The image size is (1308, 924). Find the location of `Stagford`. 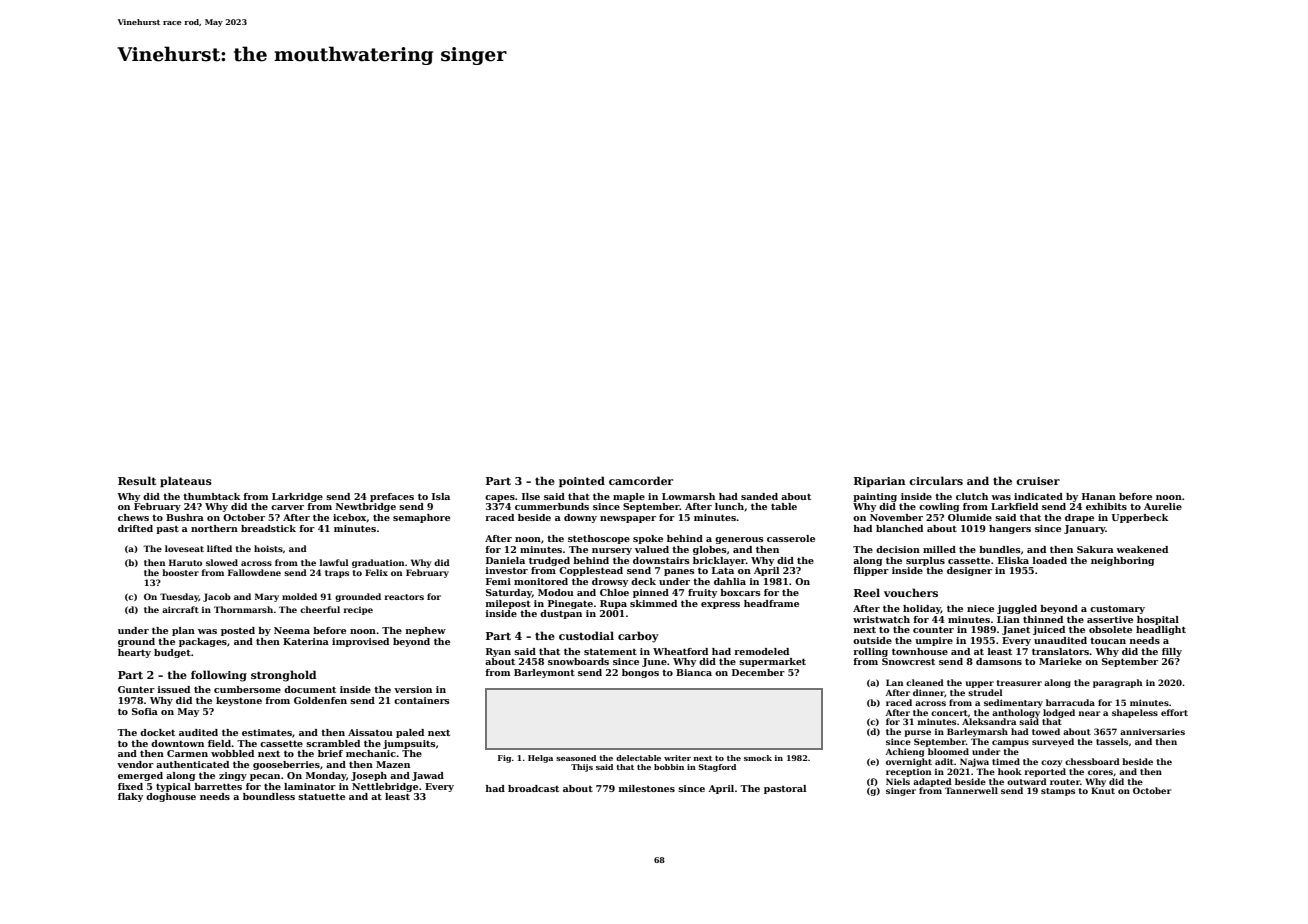

Stagford is located at coordinates (717, 768).
